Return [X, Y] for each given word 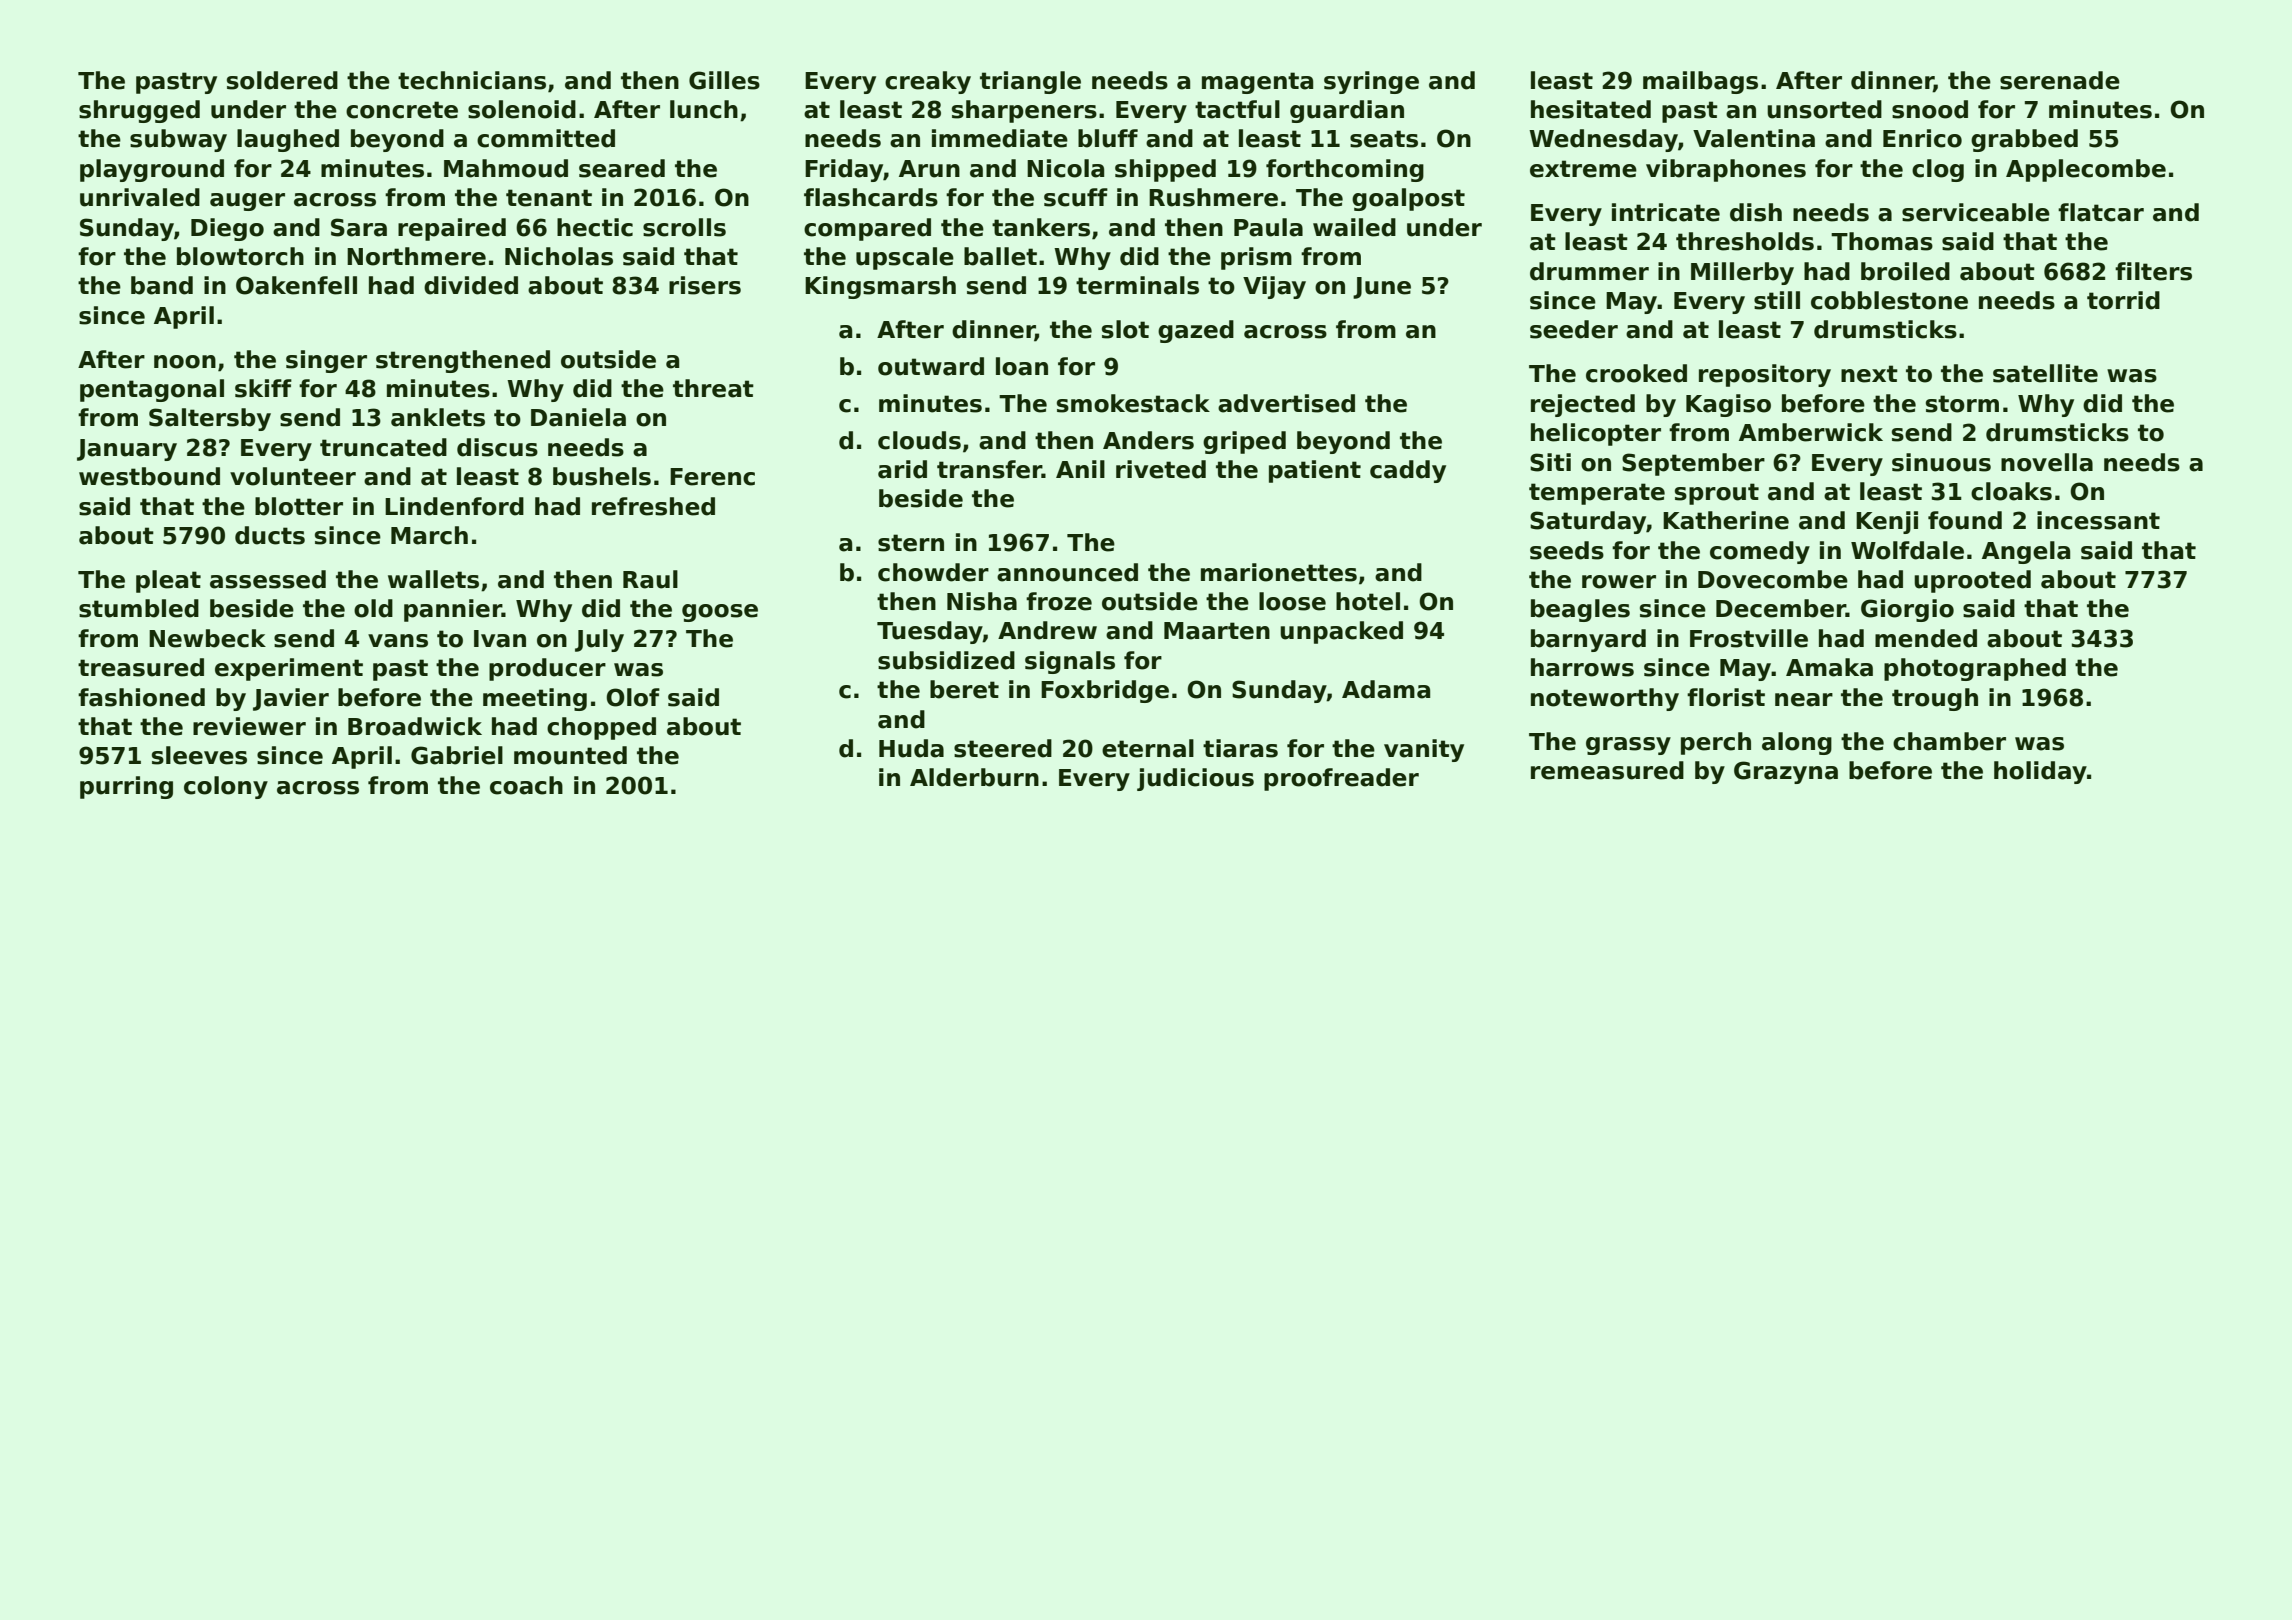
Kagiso [1728, 405]
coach [526, 785]
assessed [268, 579]
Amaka [1829, 667]
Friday [844, 170]
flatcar [2101, 212]
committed [546, 138]
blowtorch [240, 256]
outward [931, 366]
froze [1059, 601]
